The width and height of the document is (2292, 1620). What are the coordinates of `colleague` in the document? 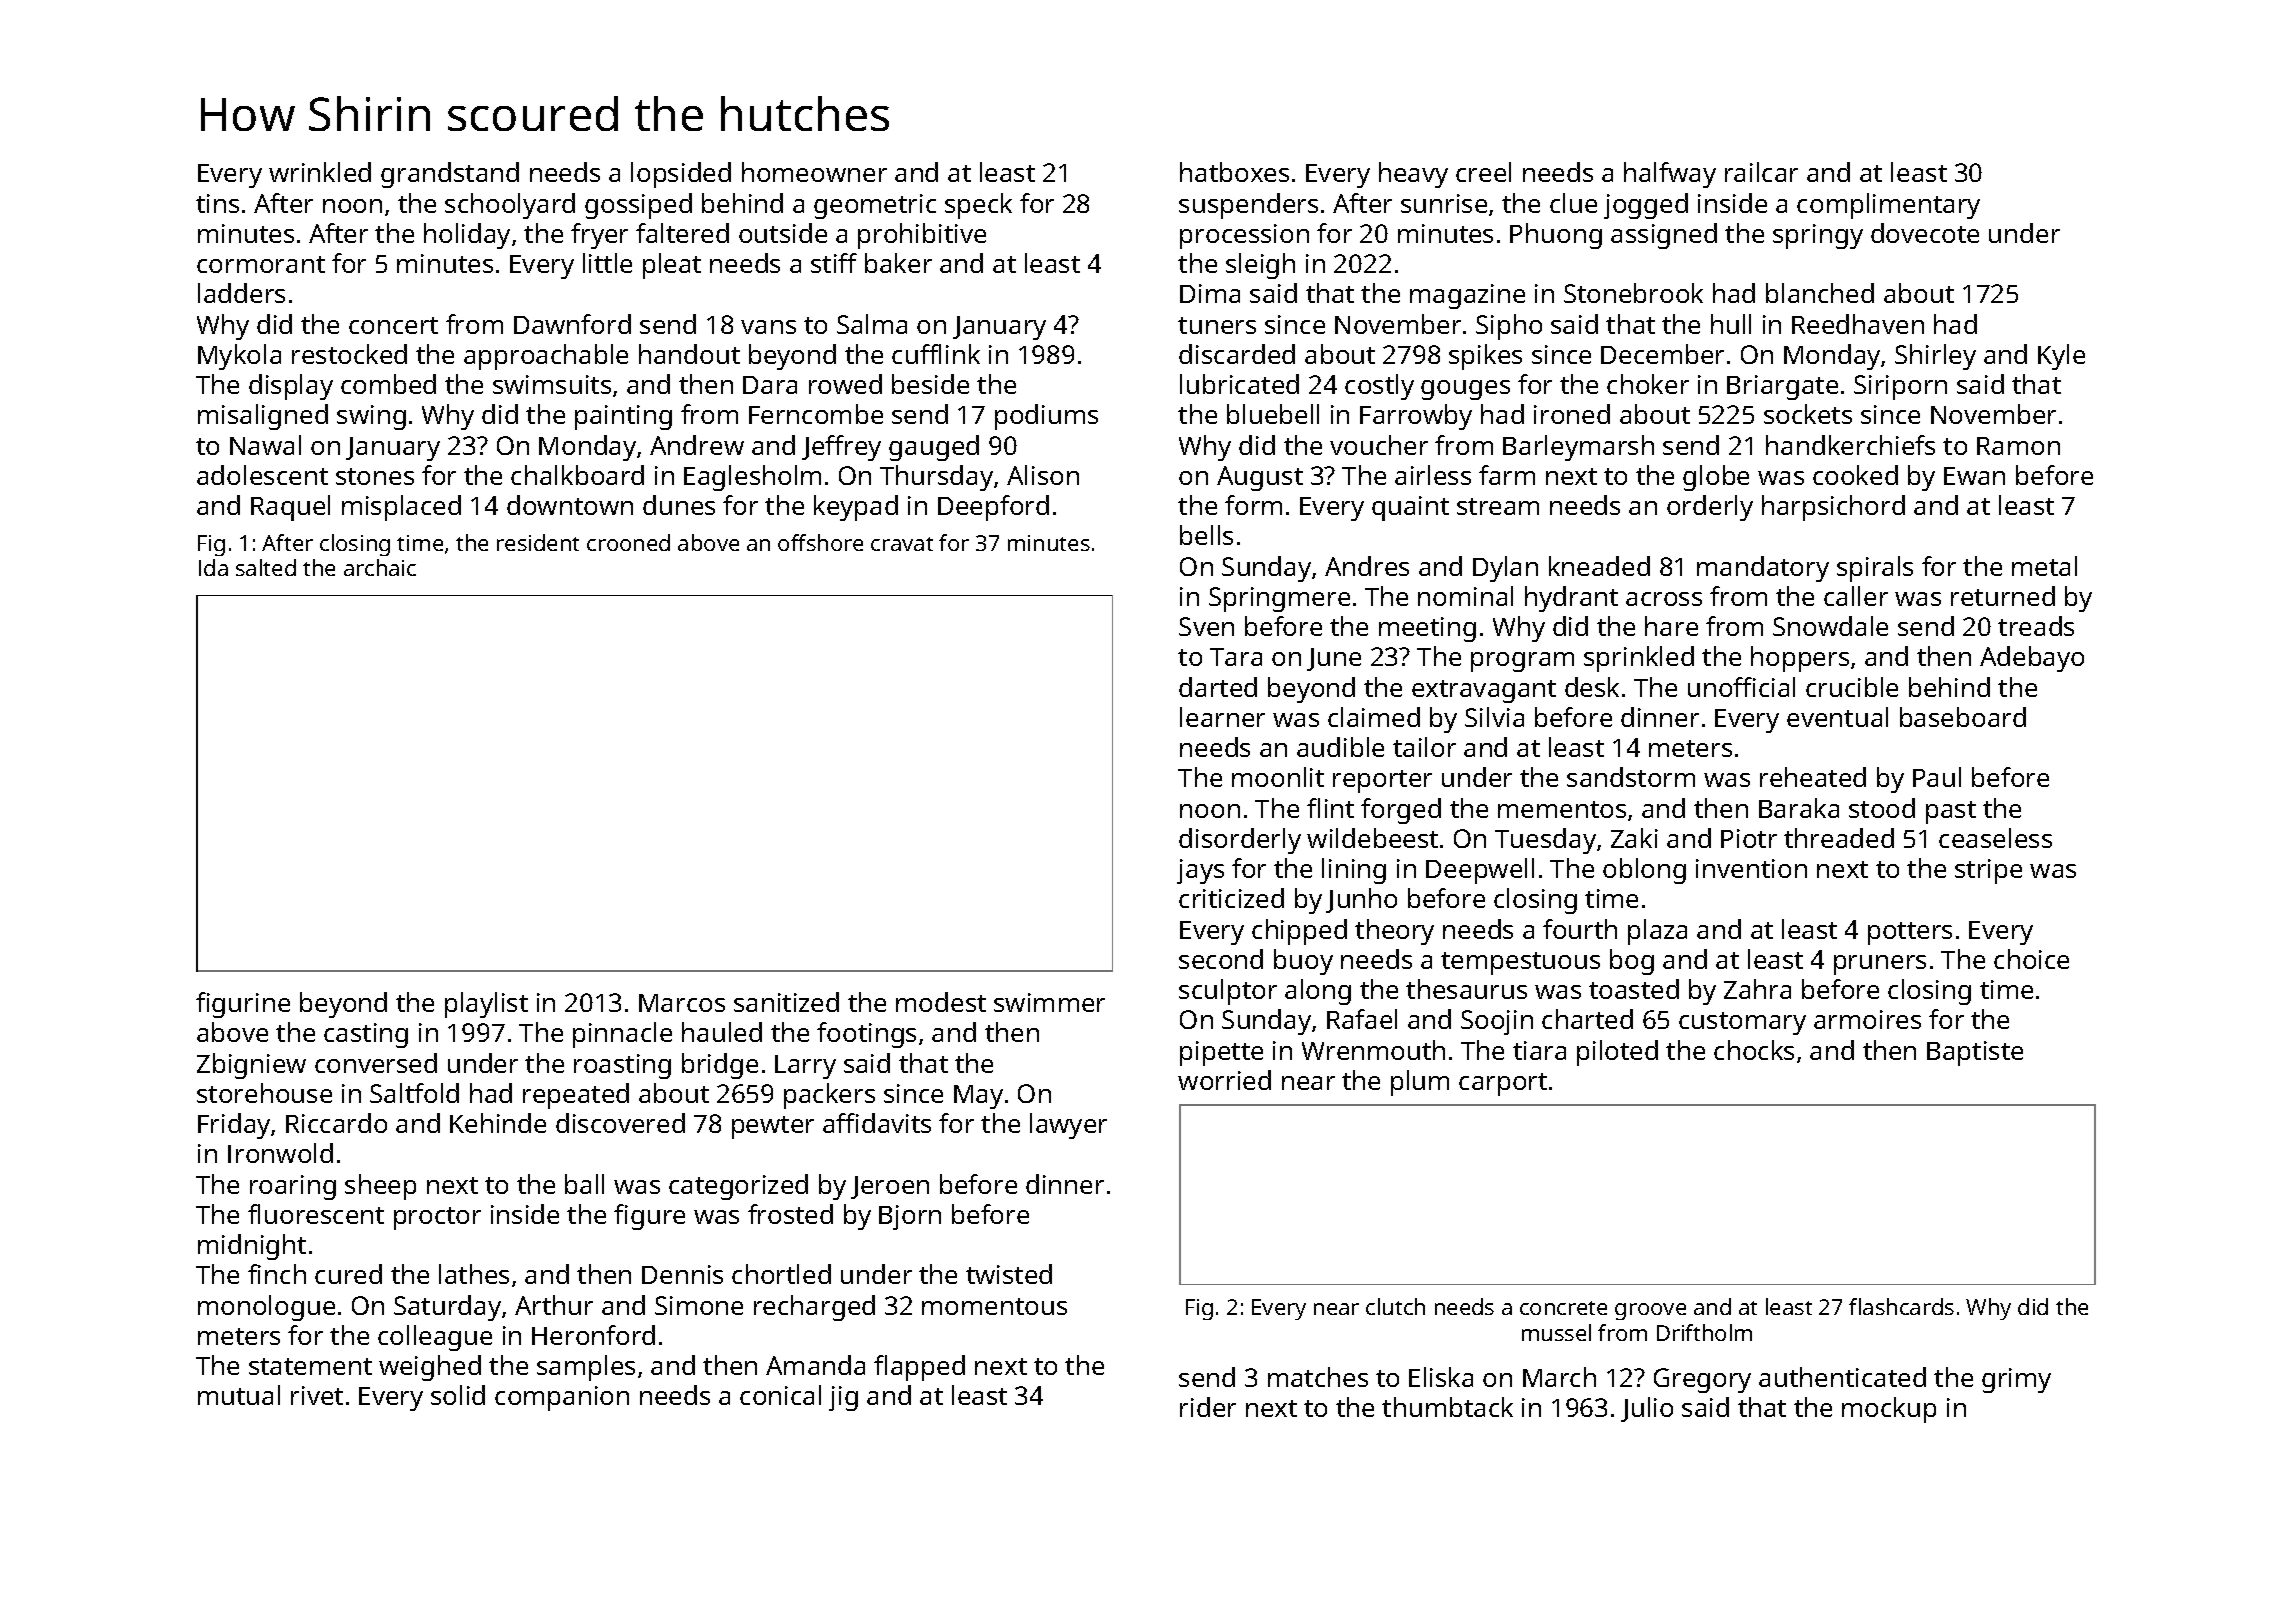 It's located at (435, 1338).
